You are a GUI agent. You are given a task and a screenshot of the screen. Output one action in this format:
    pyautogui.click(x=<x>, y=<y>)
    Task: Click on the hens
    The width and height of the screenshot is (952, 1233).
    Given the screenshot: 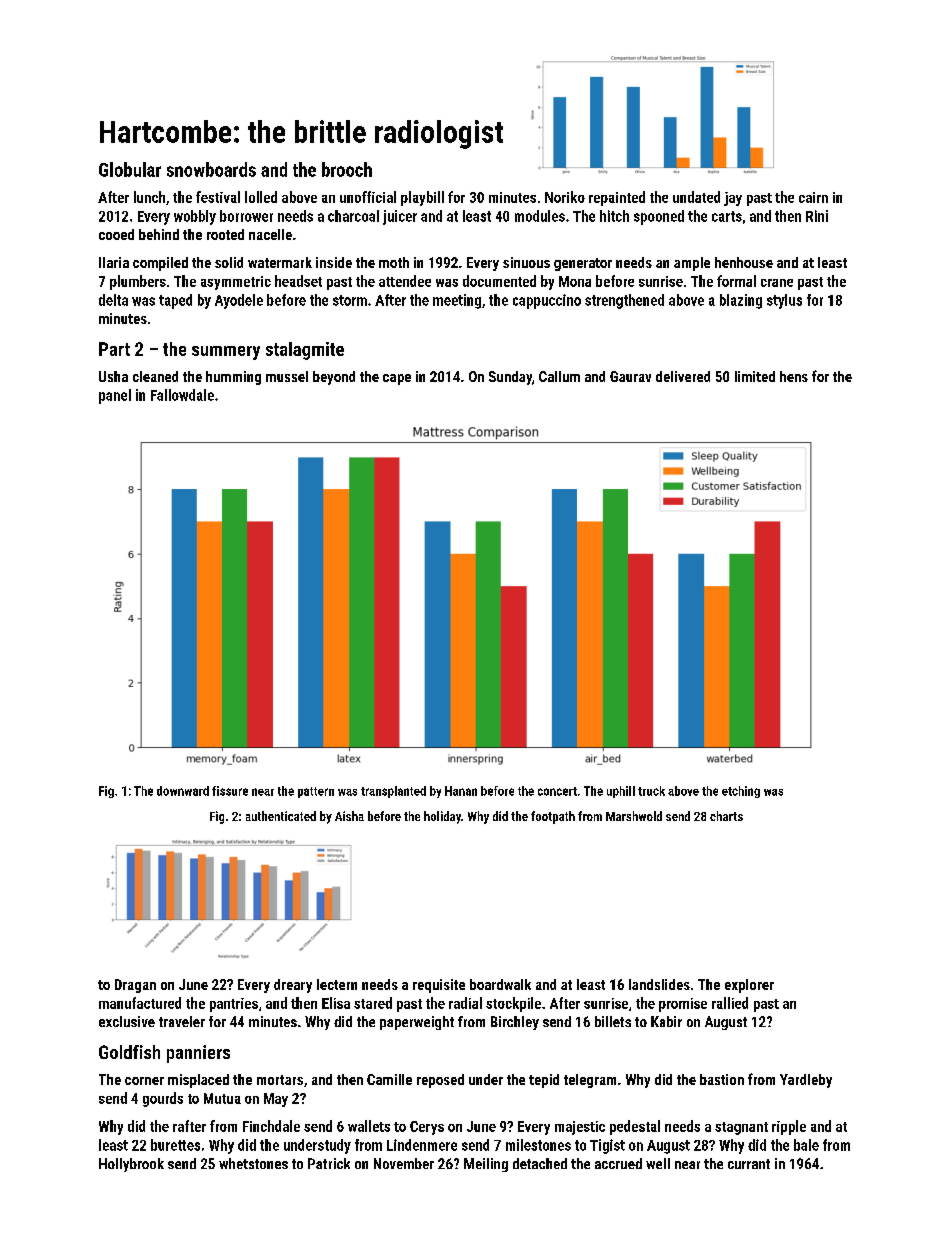 What is the action you would take?
    pyautogui.click(x=794, y=376)
